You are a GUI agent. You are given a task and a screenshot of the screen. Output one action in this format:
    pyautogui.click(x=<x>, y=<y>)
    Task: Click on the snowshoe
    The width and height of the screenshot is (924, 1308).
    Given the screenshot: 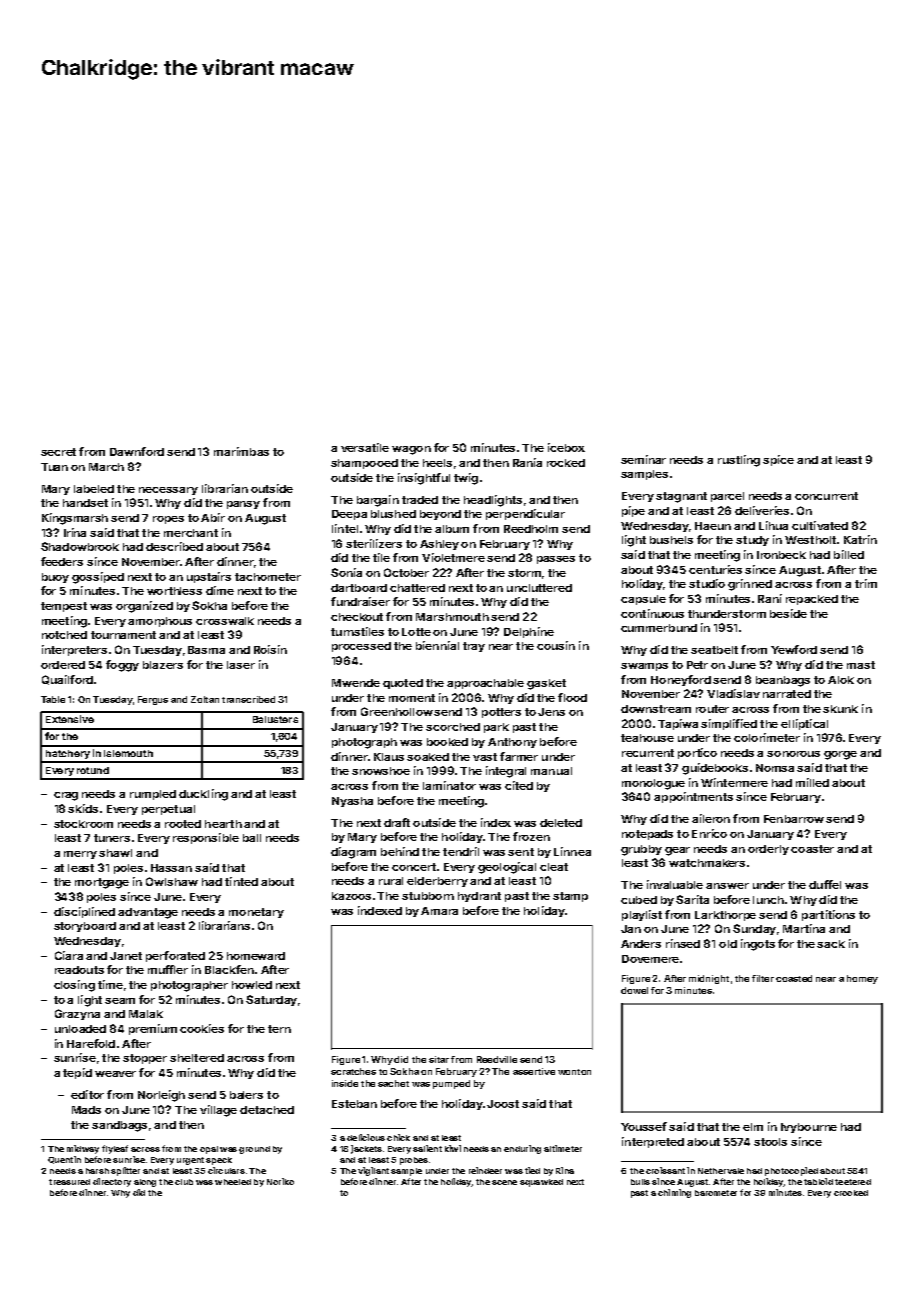 What is the action you would take?
    pyautogui.click(x=381, y=771)
